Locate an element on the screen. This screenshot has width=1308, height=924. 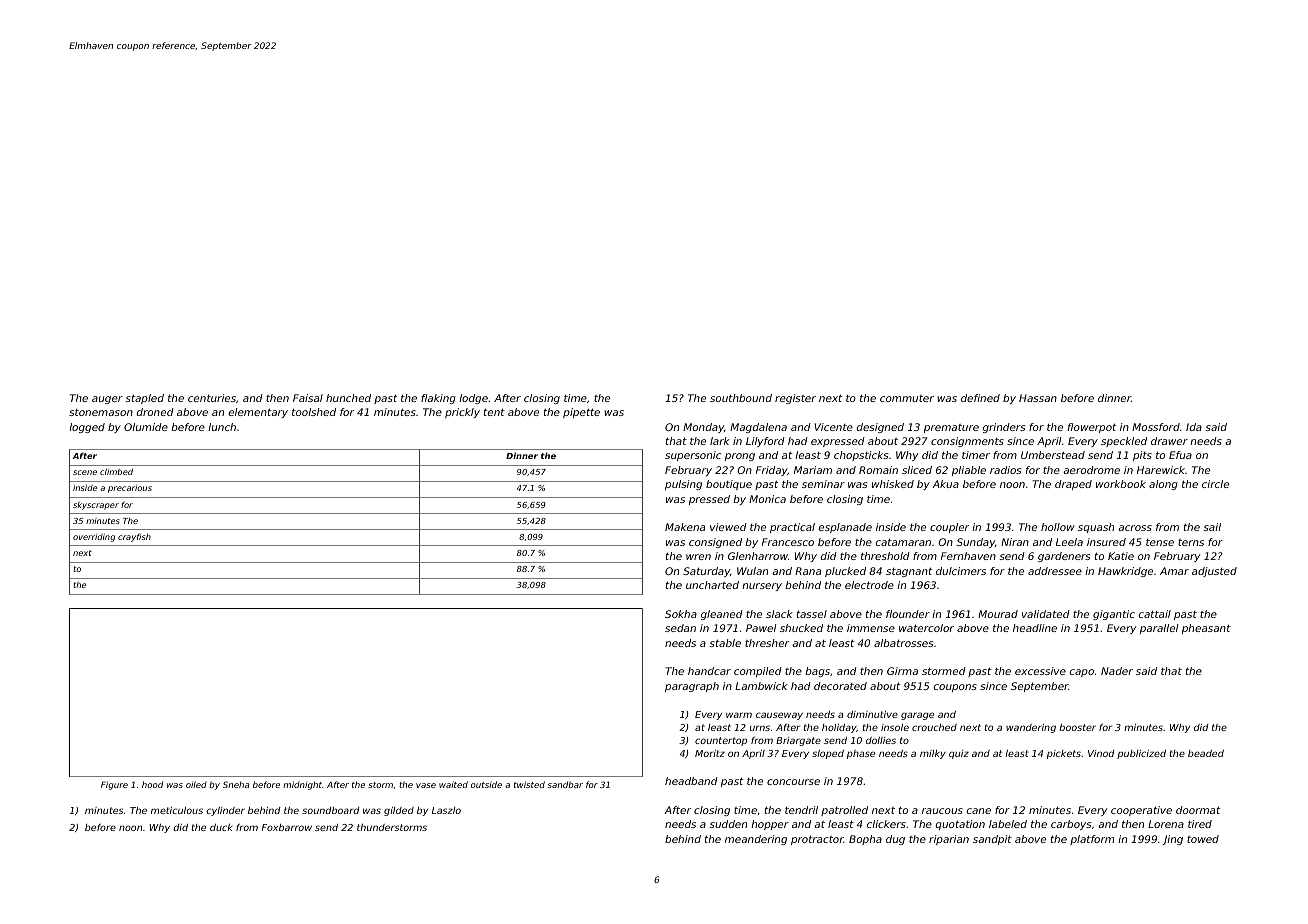
flounder is located at coordinates (908, 614).
